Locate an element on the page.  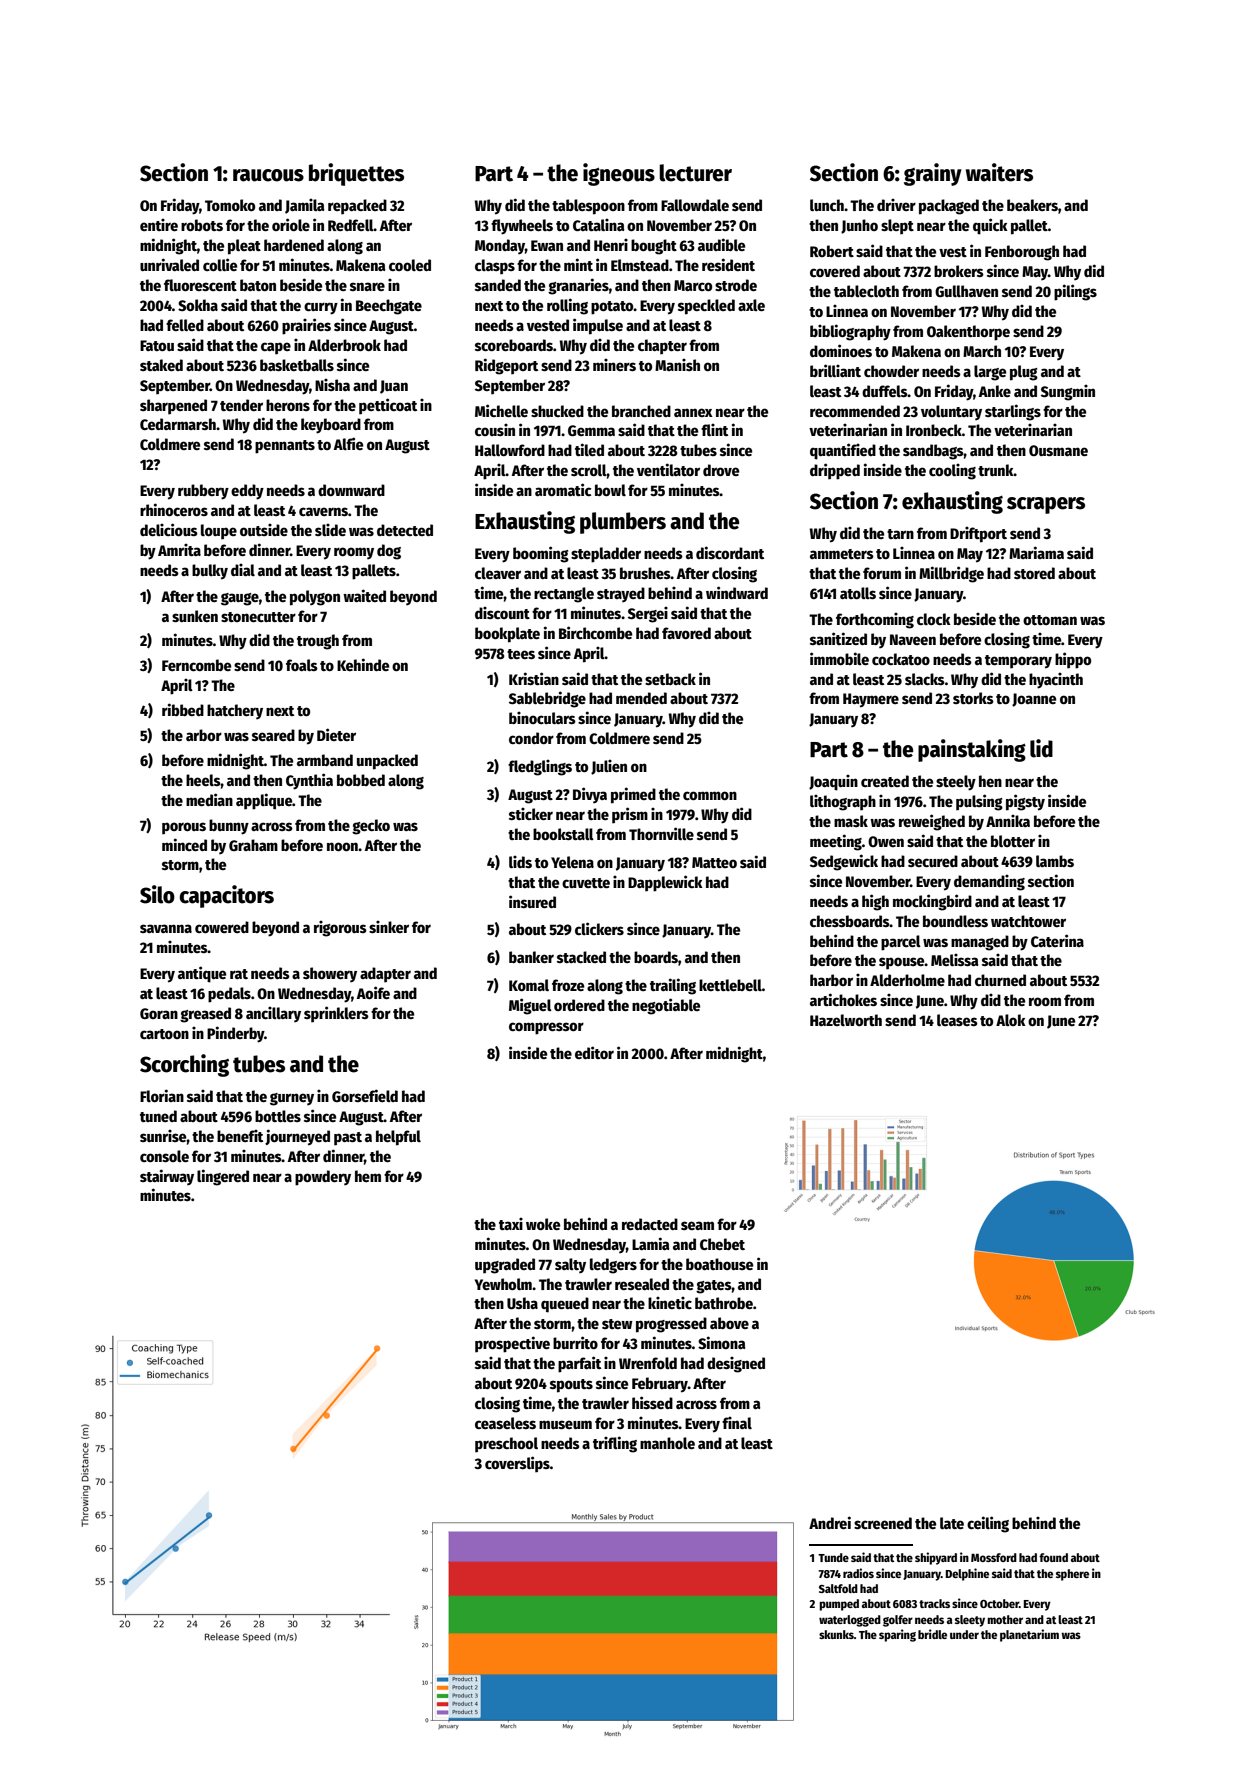
igneous is located at coordinates (619, 174).
